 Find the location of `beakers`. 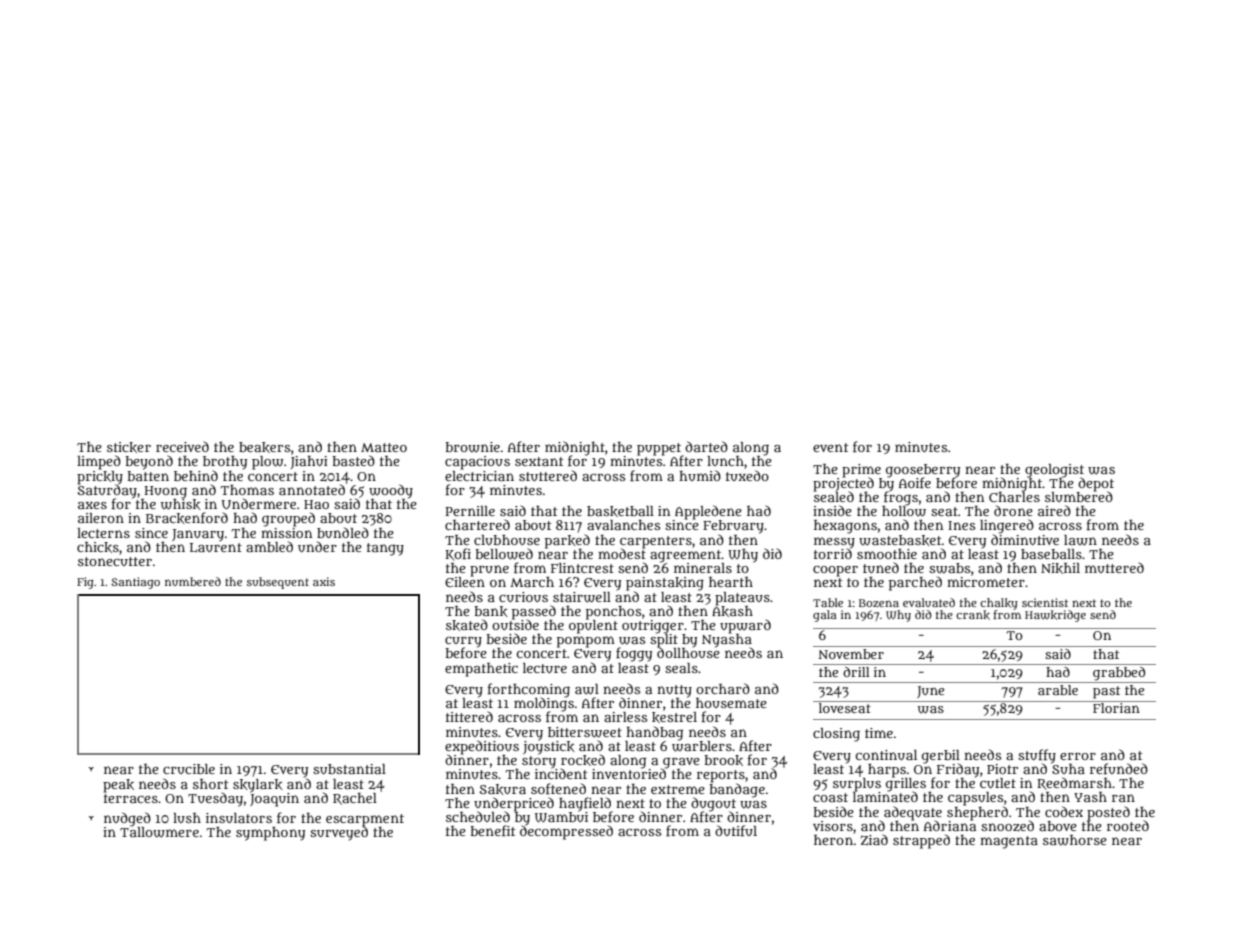

beakers is located at coordinates (264, 447).
